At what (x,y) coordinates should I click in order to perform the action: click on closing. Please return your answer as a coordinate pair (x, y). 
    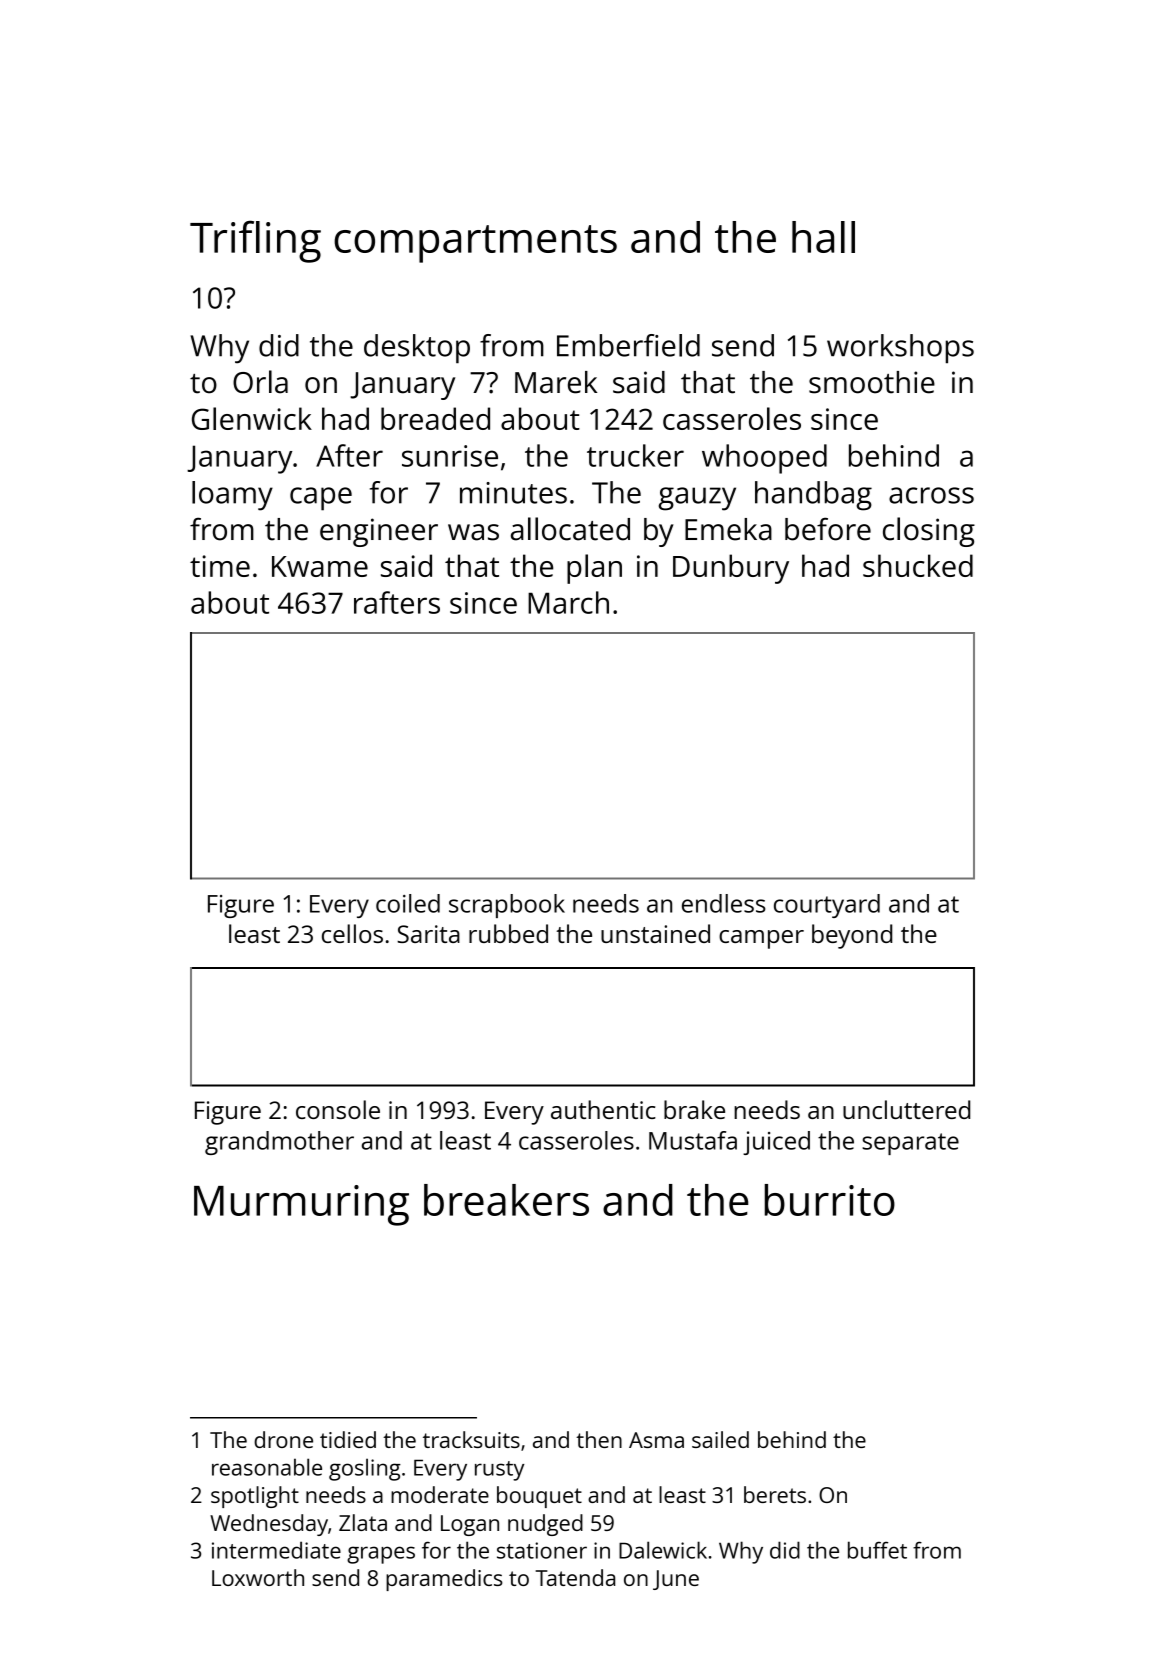
    Looking at the image, I should click on (929, 532).
